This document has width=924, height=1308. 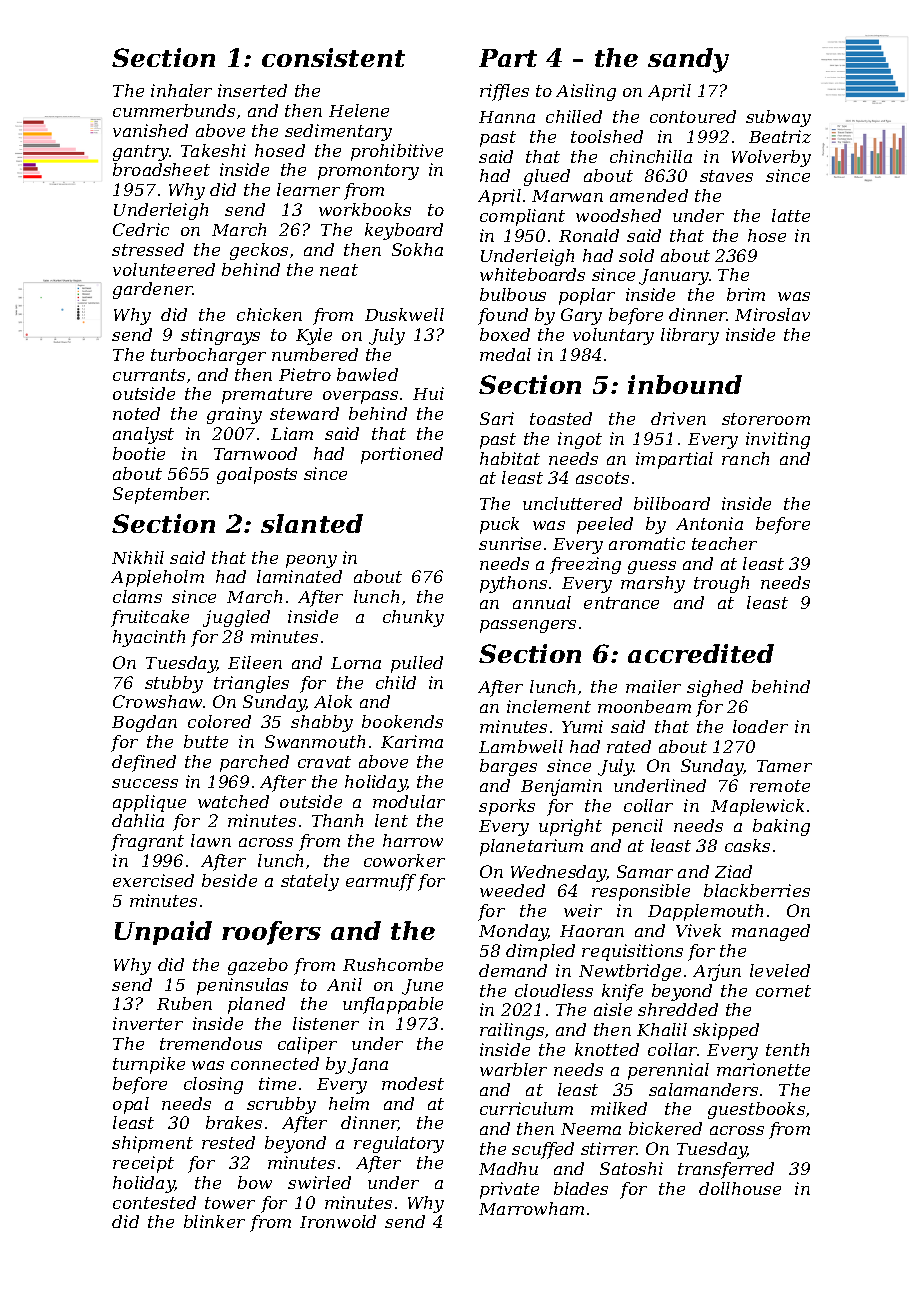 What do you see at coordinates (252, 90) in the document?
I see `inserted` at bounding box center [252, 90].
